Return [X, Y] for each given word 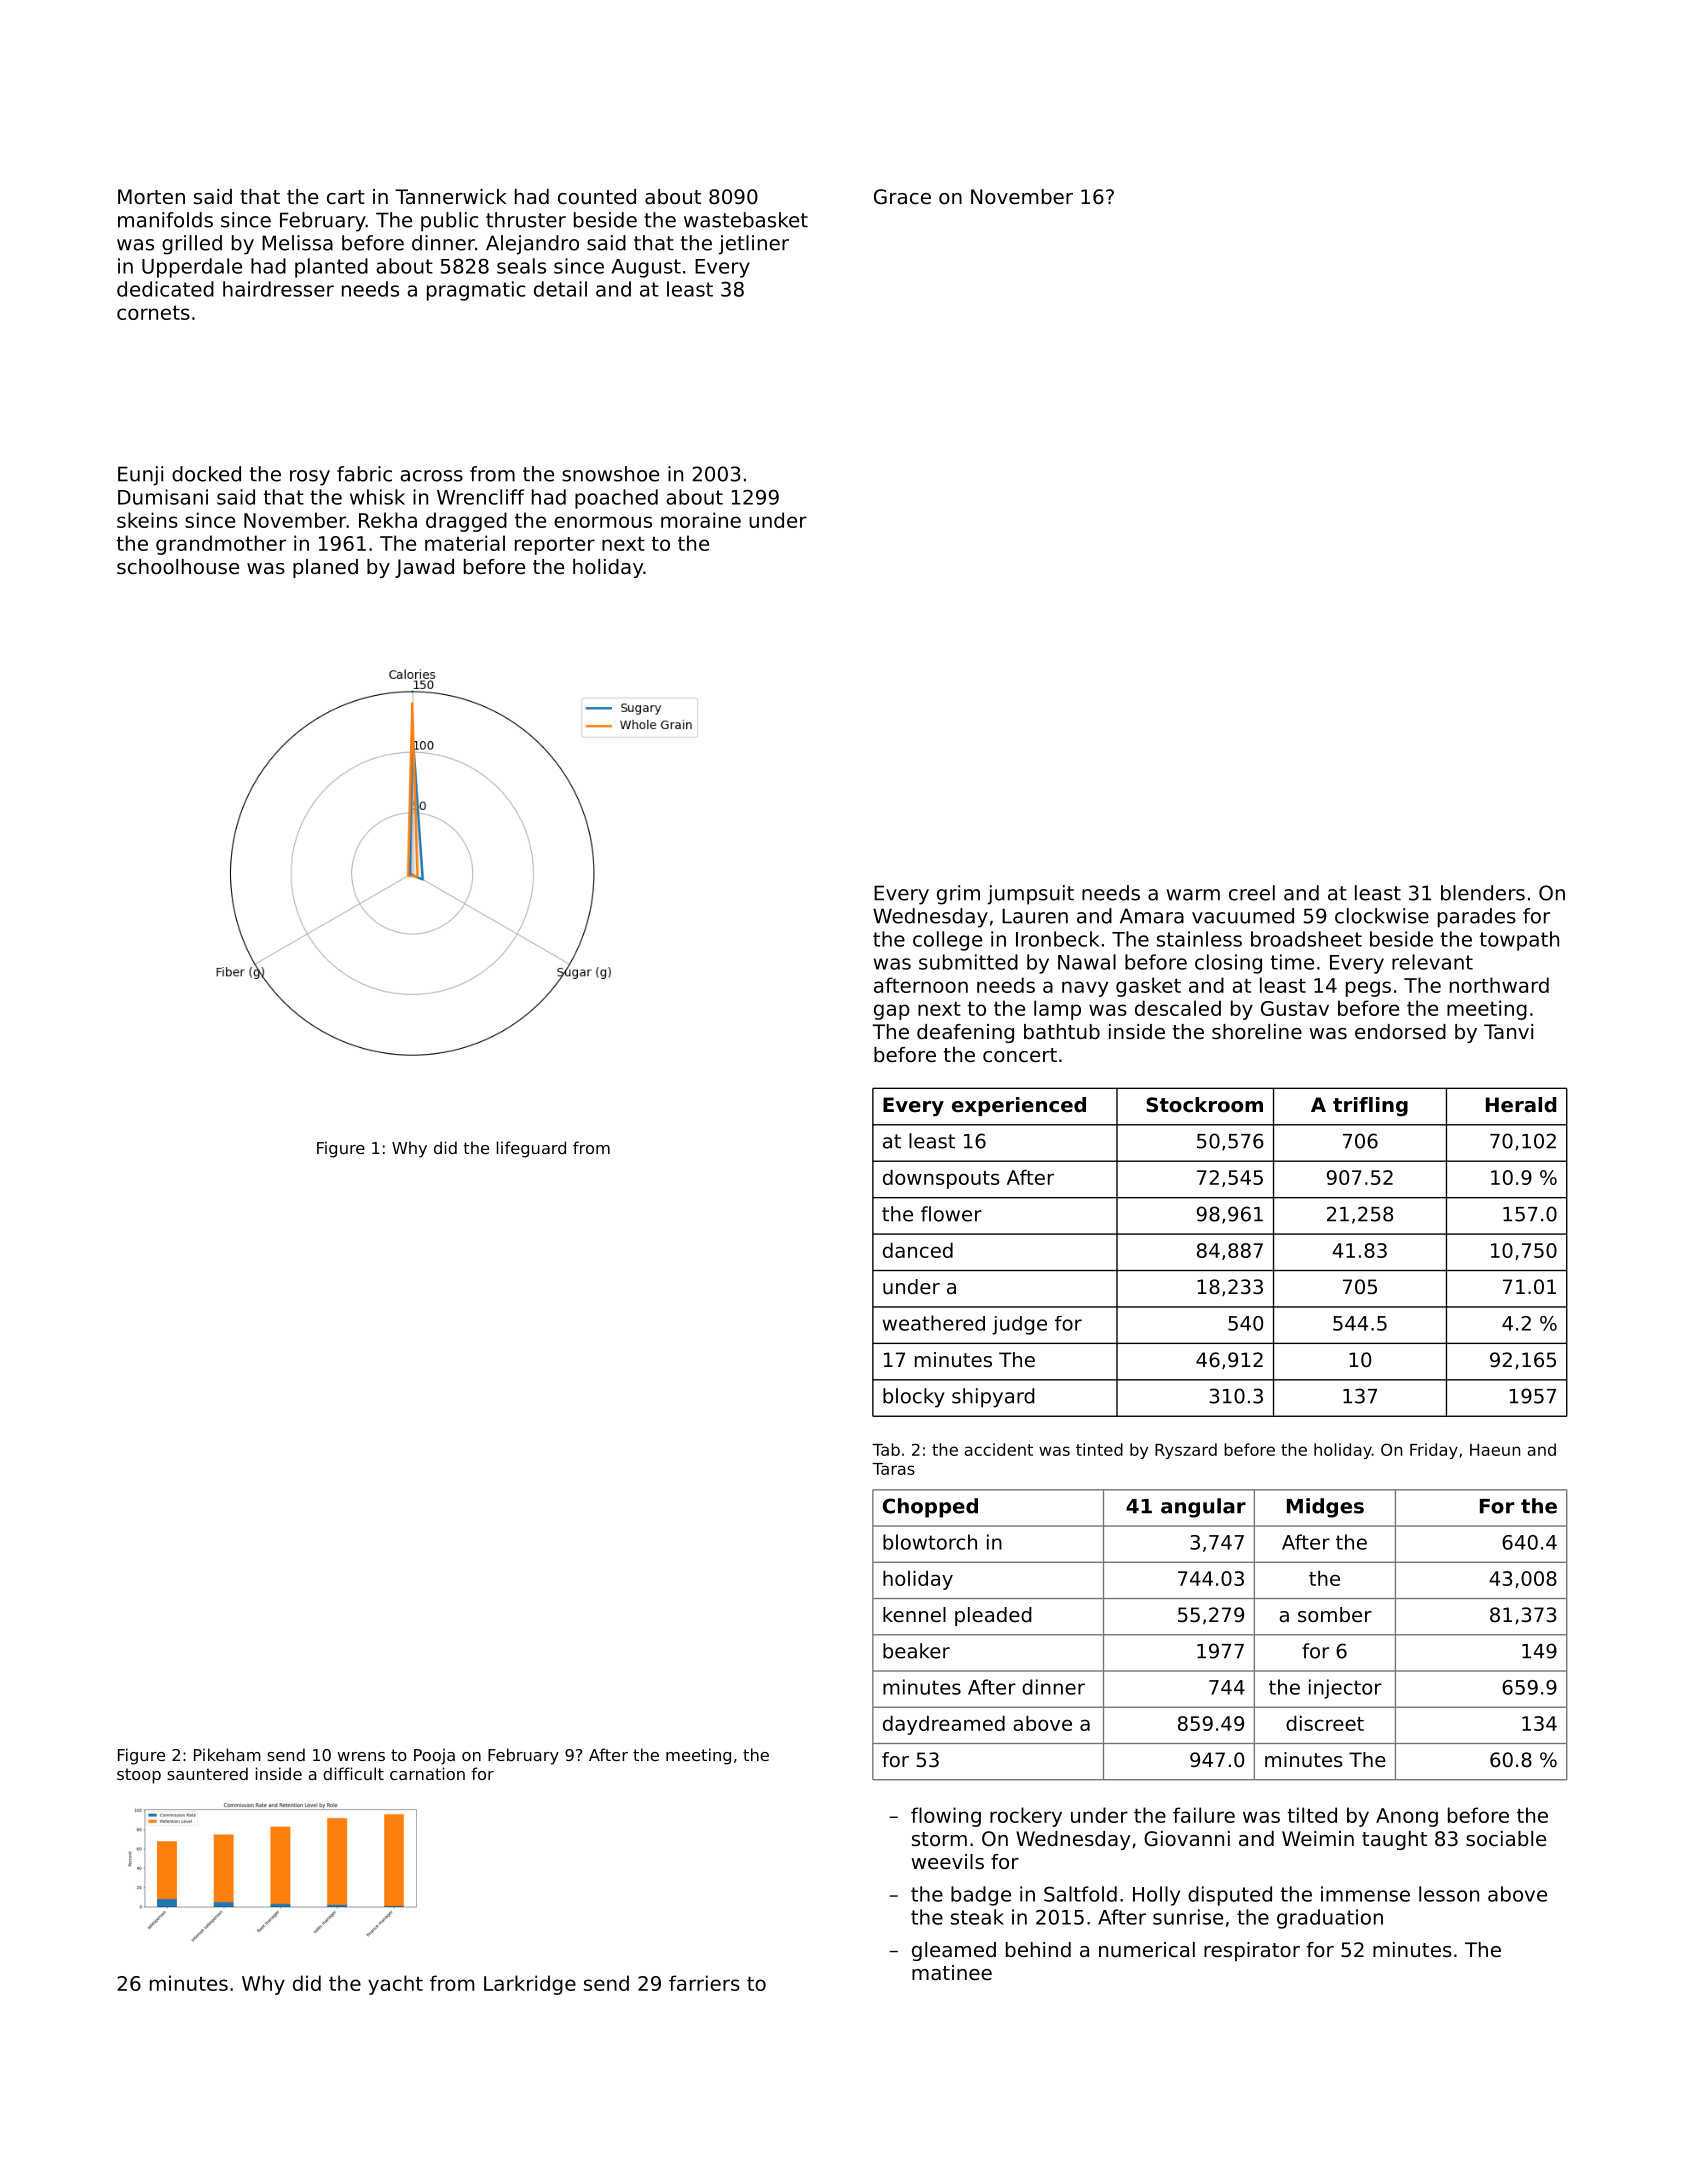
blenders [1483, 893]
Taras [893, 1469]
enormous [603, 522]
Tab [886, 1449]
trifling [1370, 1106]
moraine [701, 520]
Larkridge [530, 1985]
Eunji [140, 476]
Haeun [1495, 1450]
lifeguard [531, 1149]
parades [1477, 918]
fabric [364, 474]
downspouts [941, 1179]
